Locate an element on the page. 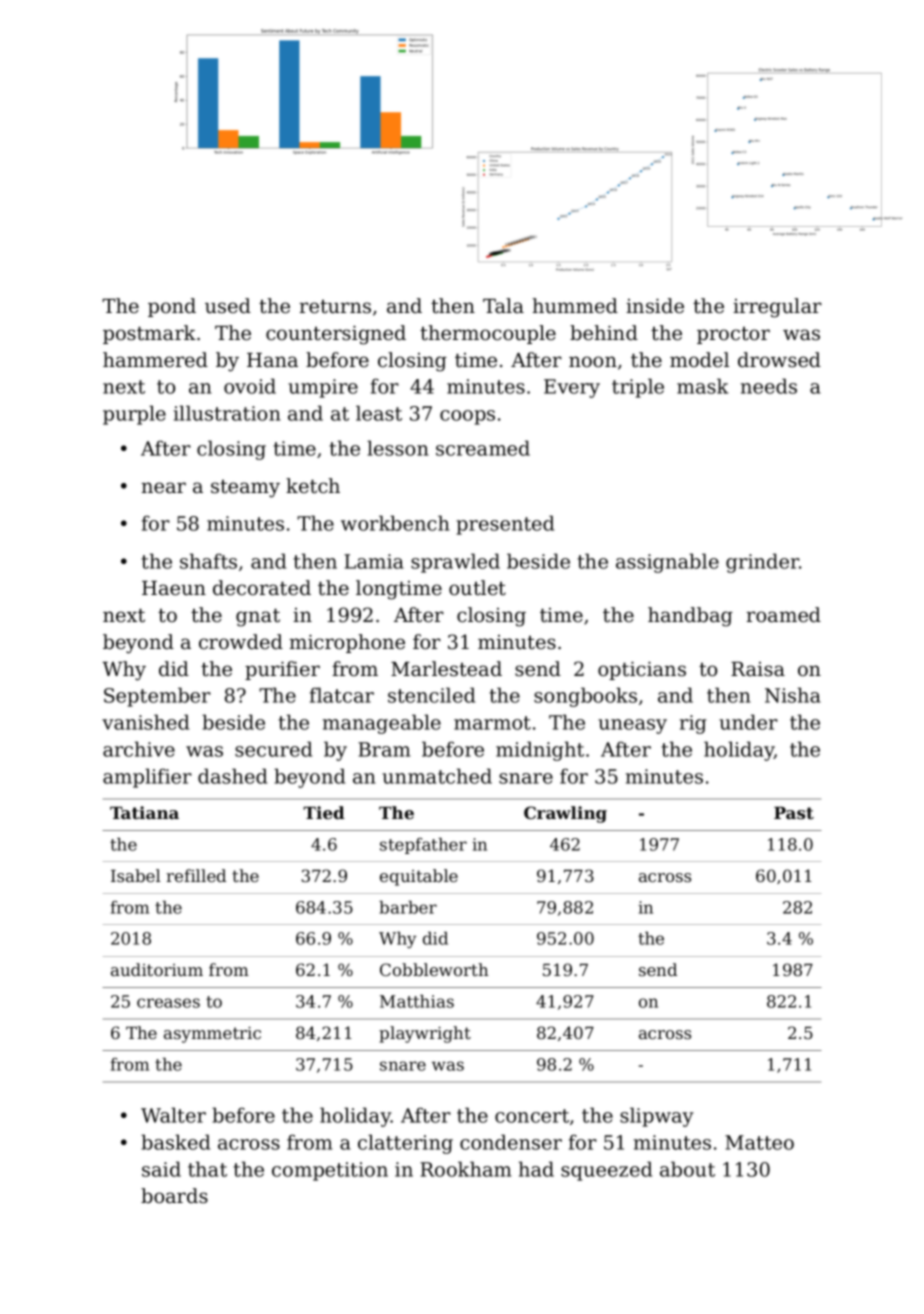 The image size is (924, 1314). drowsed is located at coordinates (779, 360).
